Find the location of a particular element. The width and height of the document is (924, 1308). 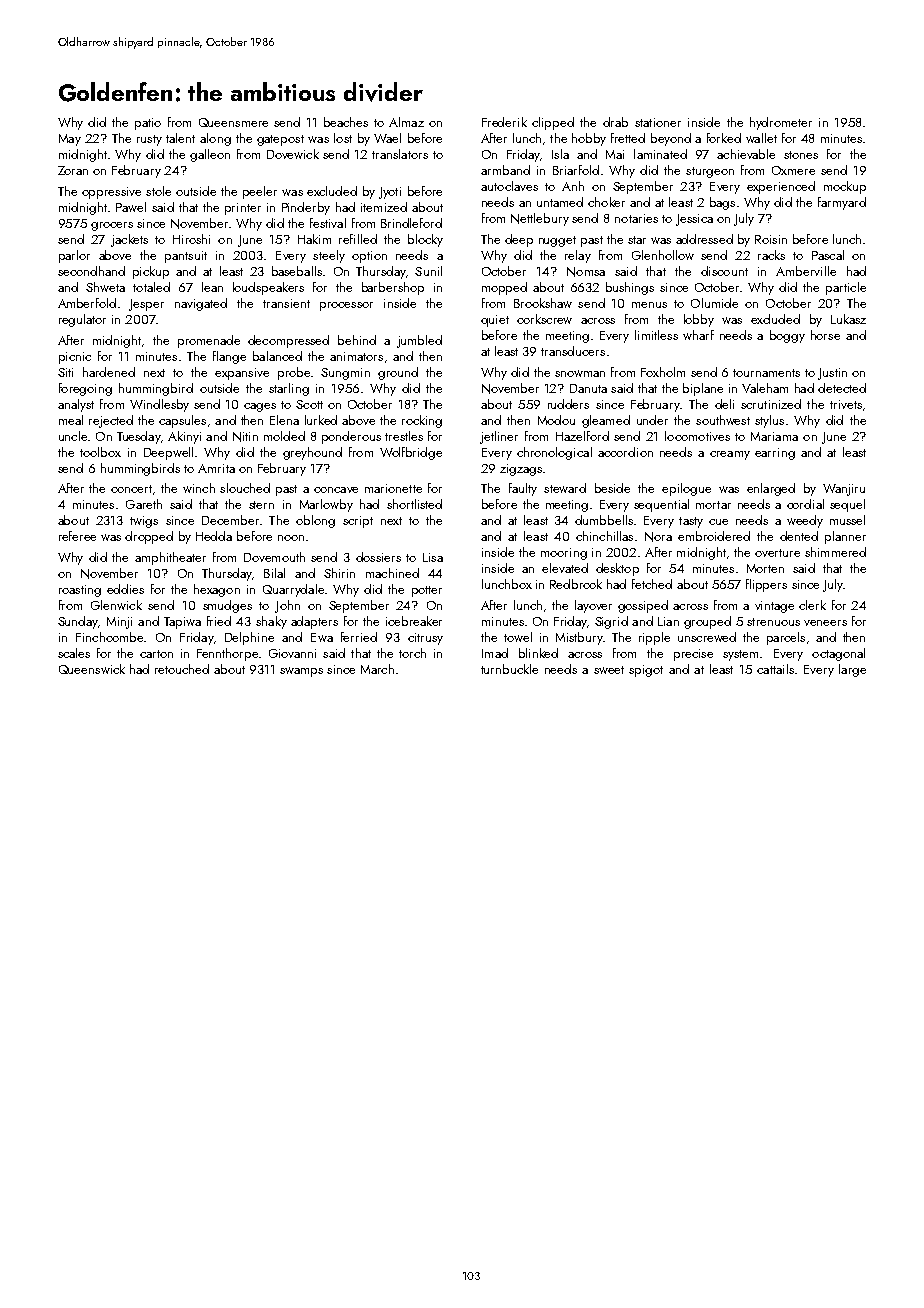

mopped is located at coordinates (504, 288).
